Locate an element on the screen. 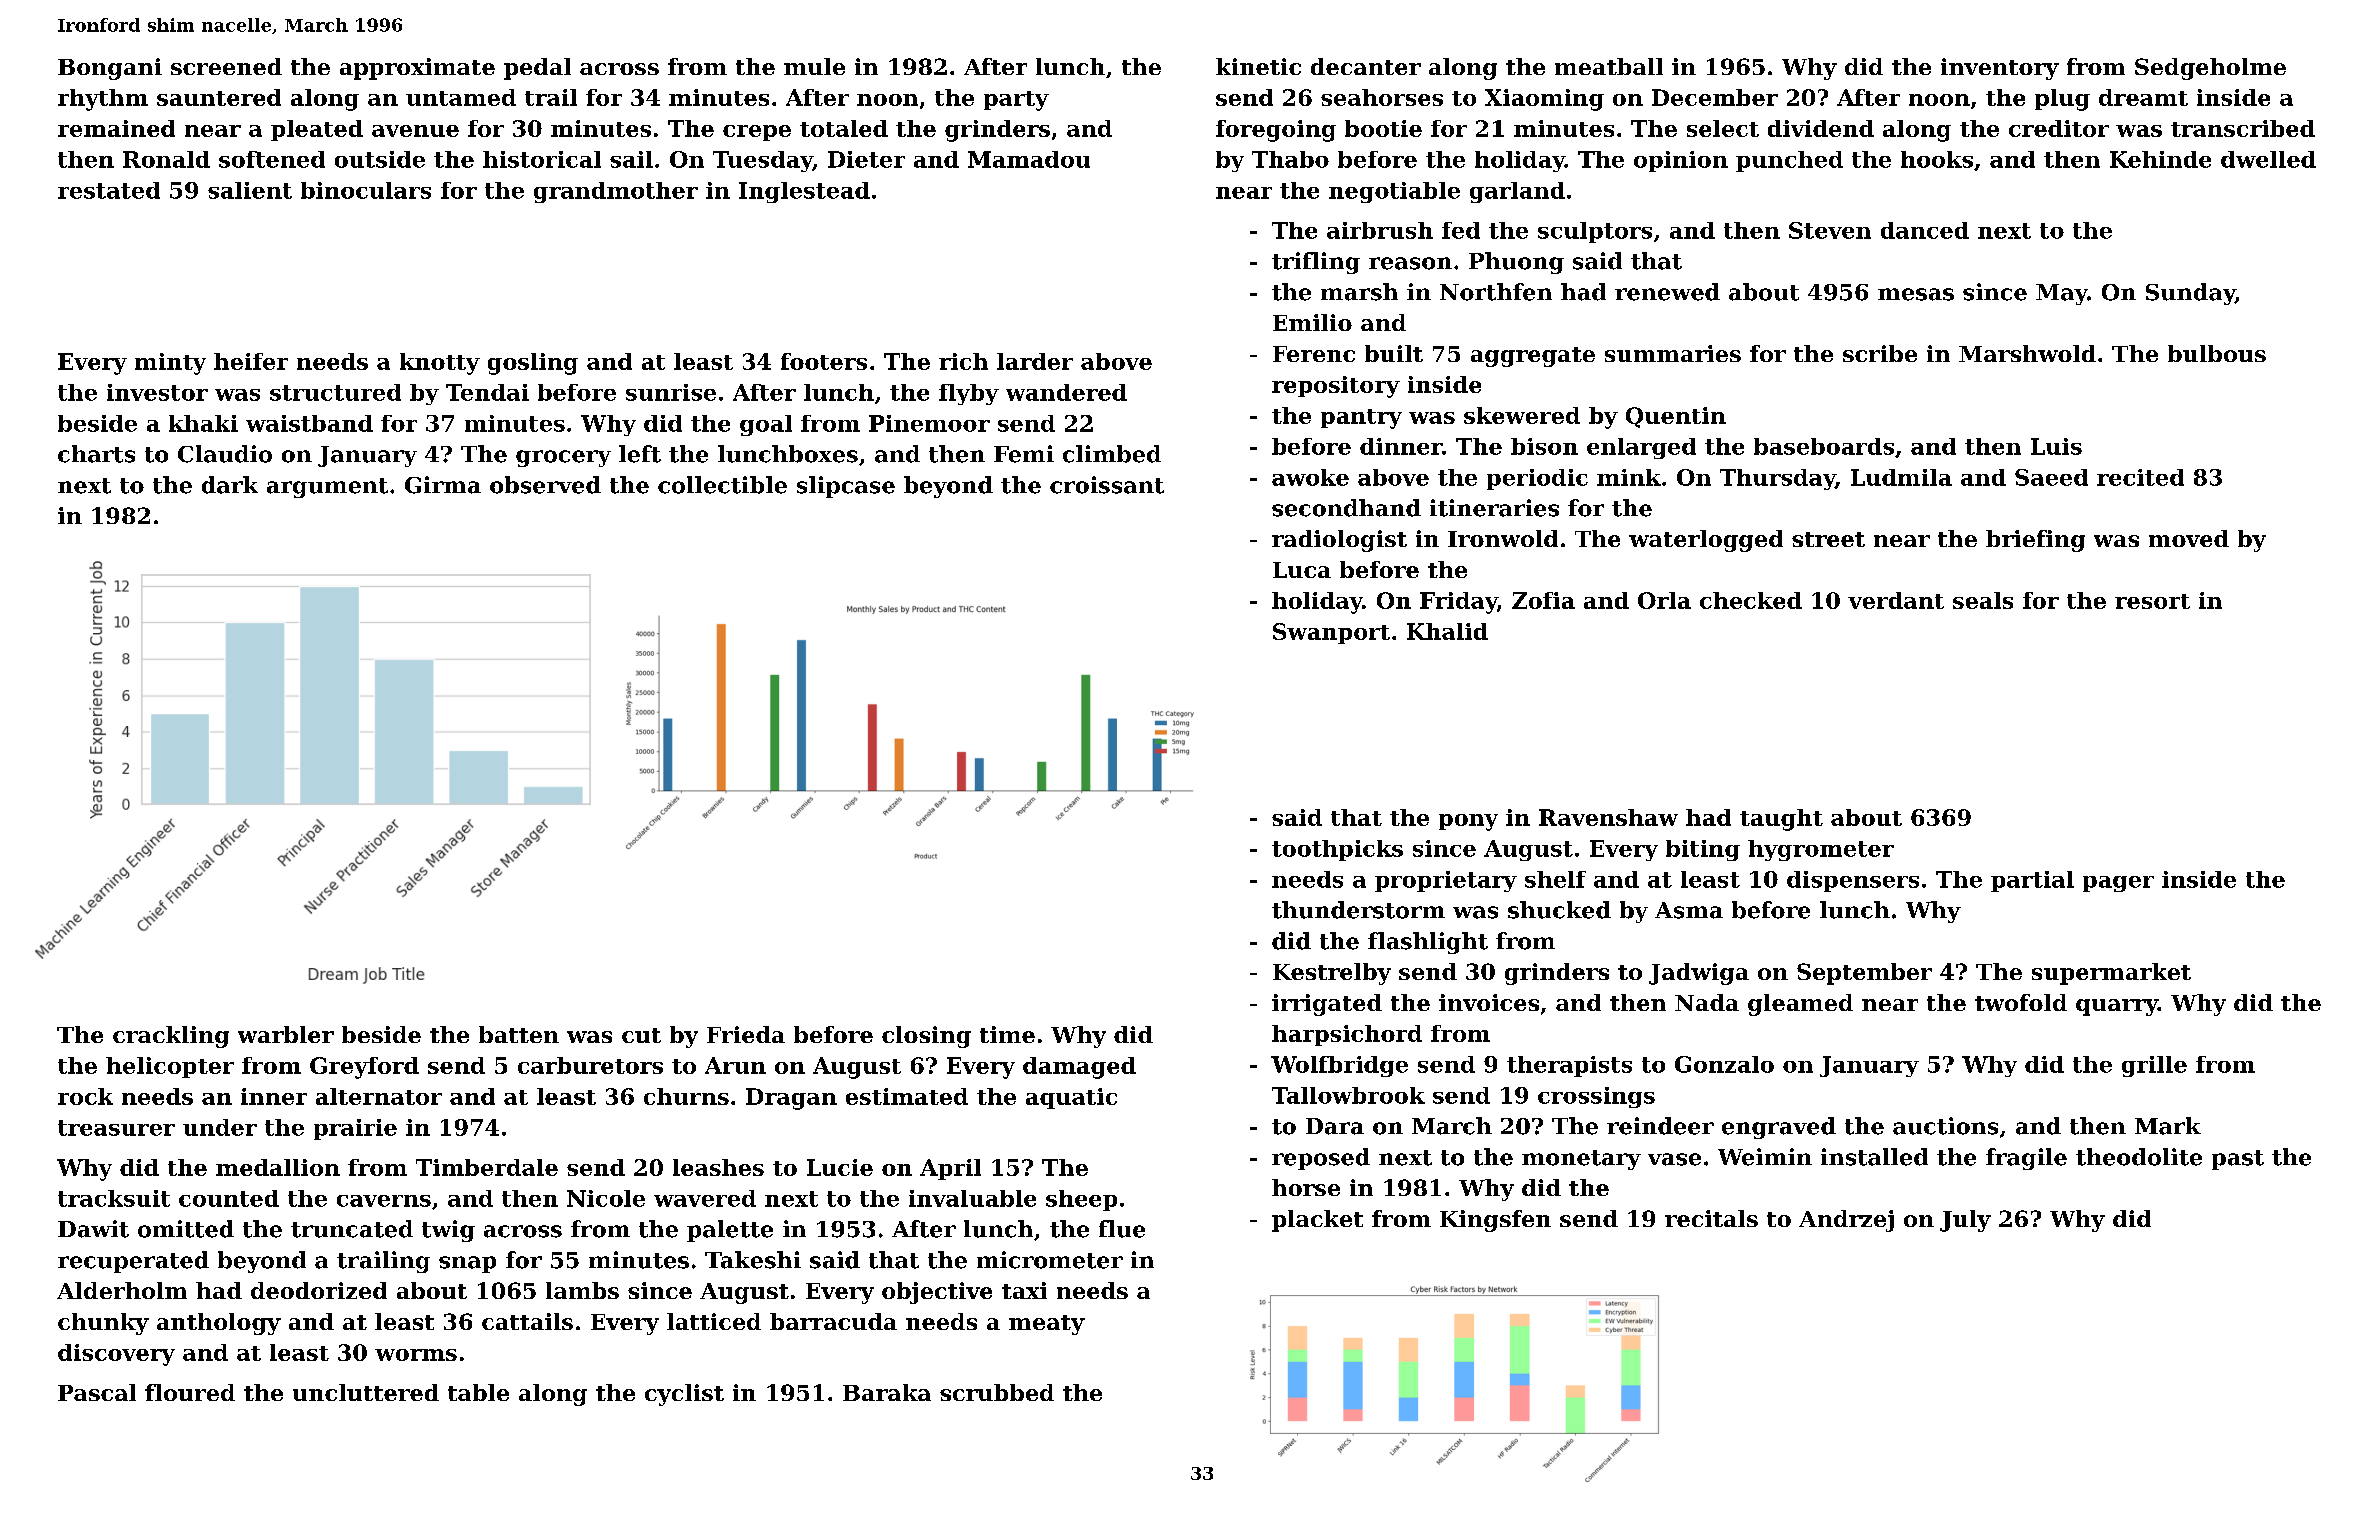 Image resolution: width=2380 pixels, height=1540 pixels. scrubbed is located at coordinates (997, 1392).
